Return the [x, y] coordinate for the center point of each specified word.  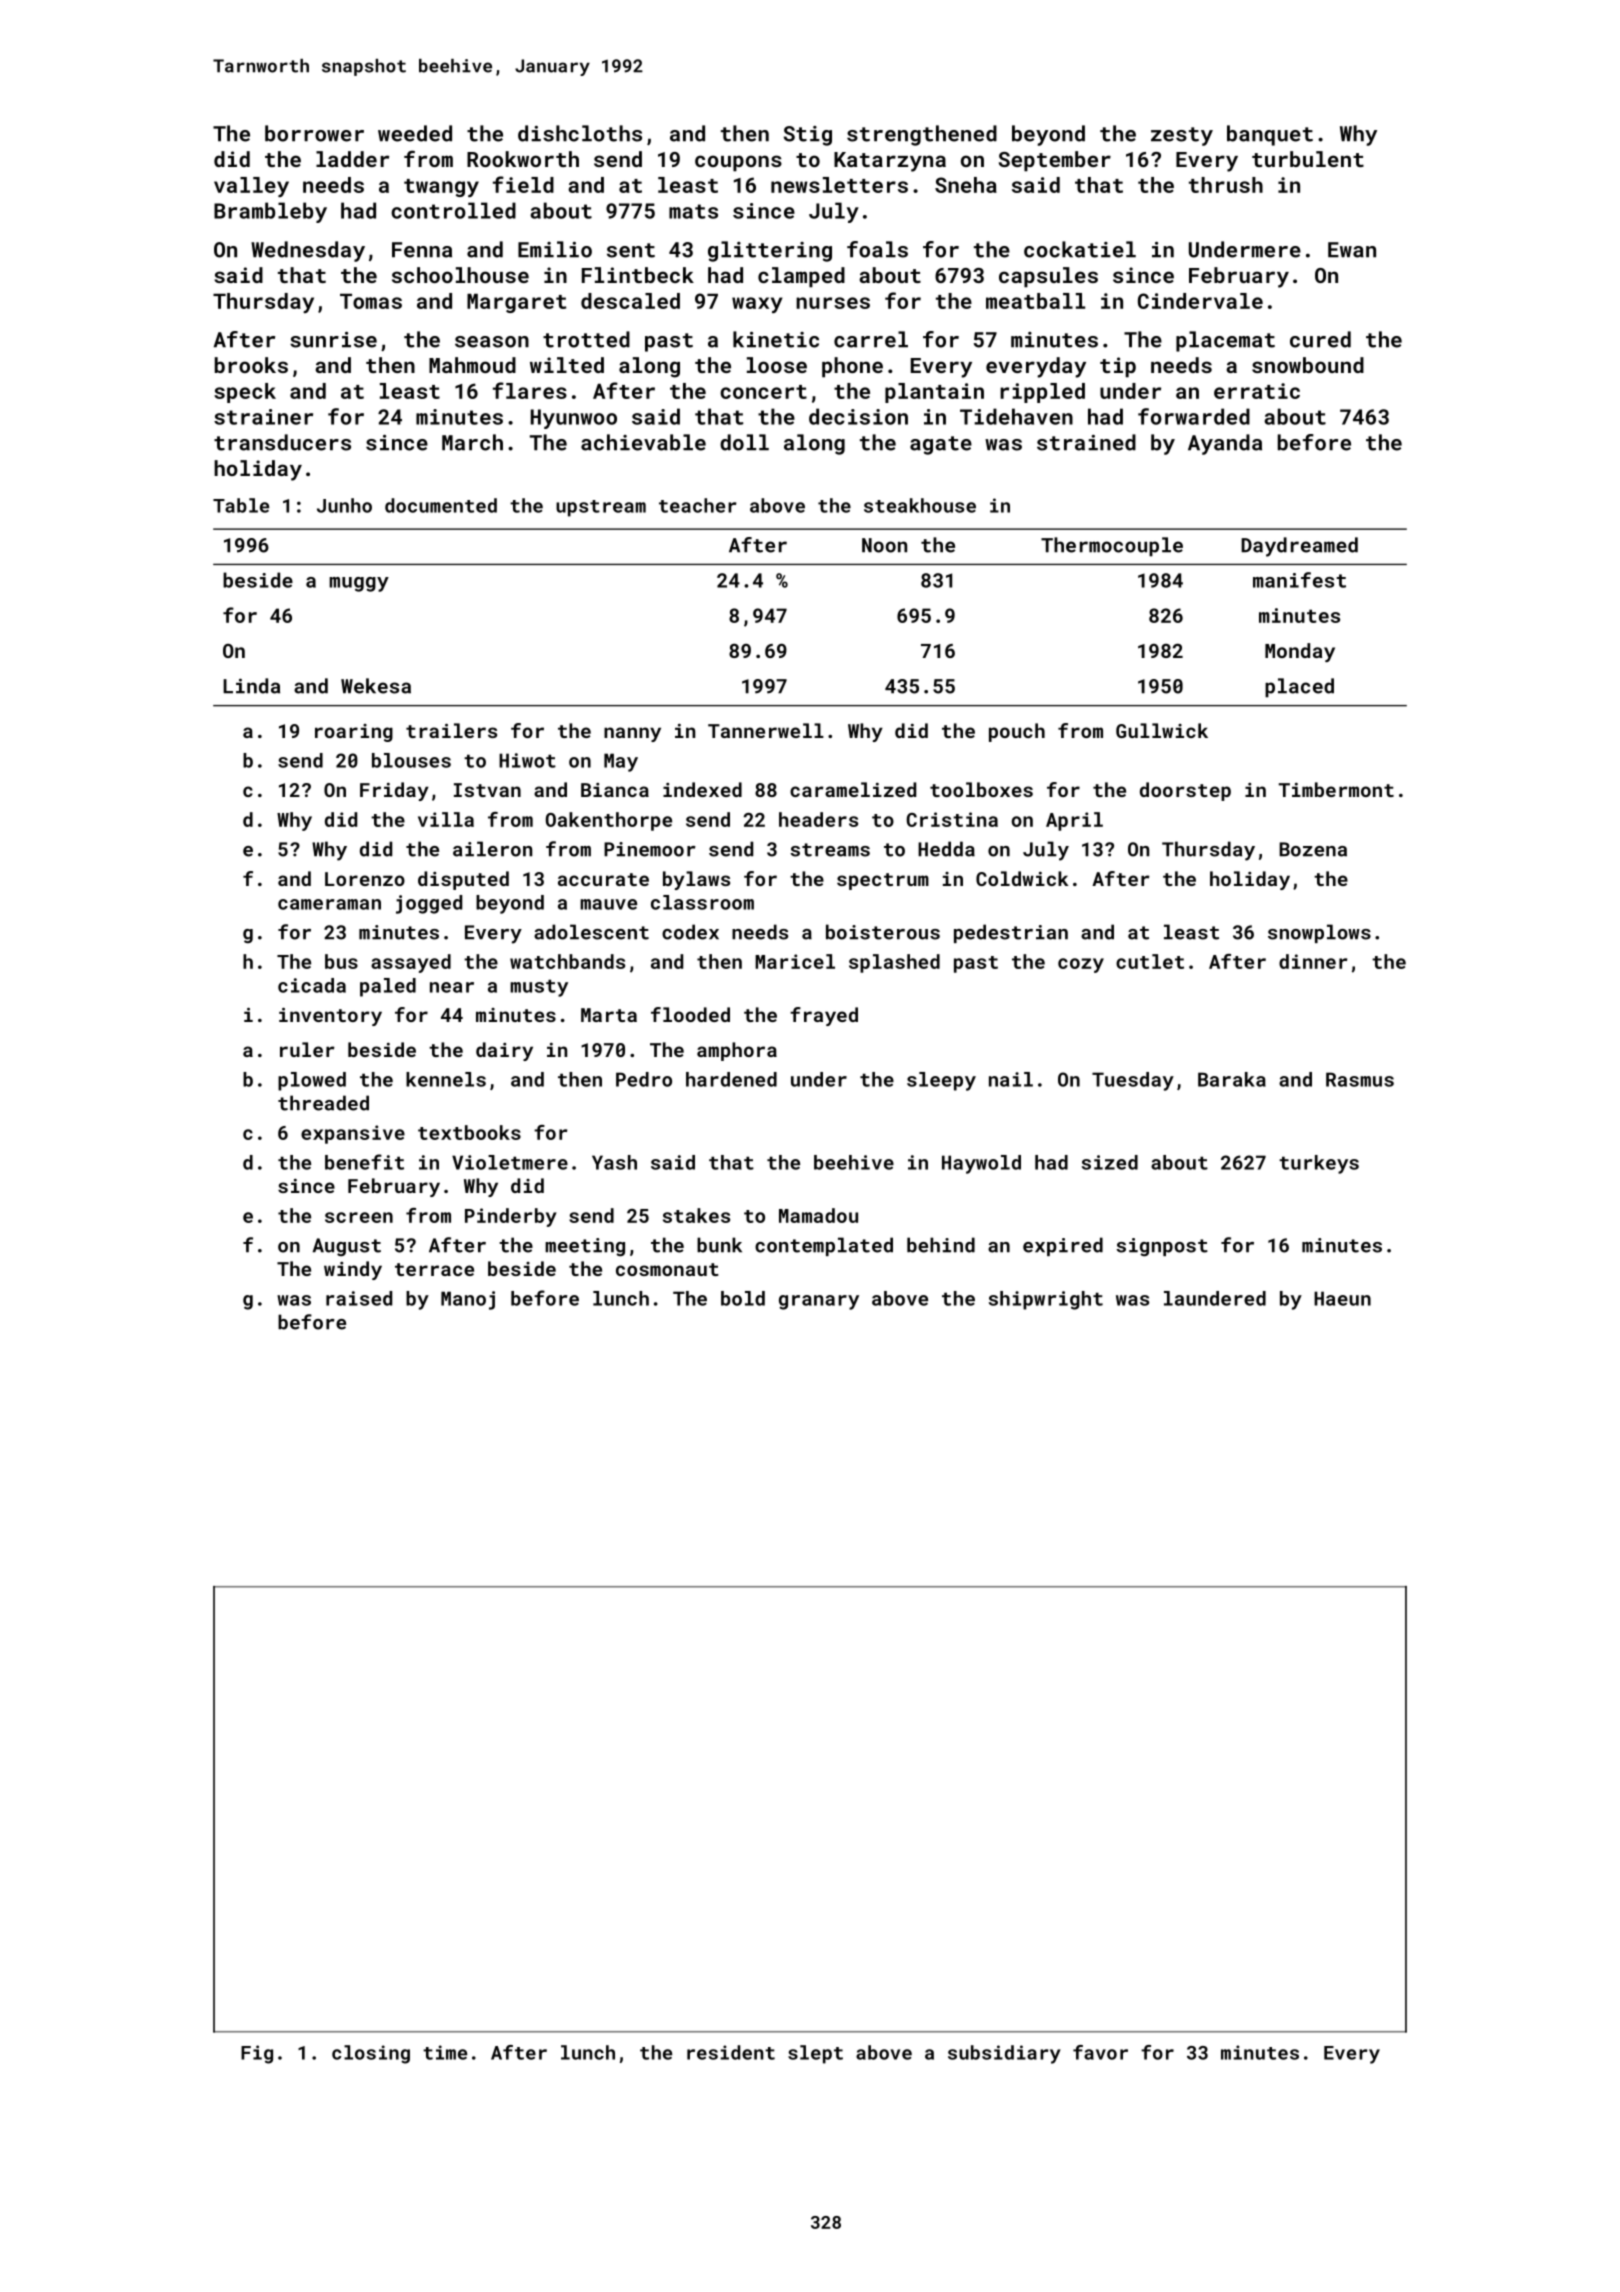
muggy [359, 584]
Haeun [1342, 1298]
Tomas [371, 301]
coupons [738, 163]
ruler [307, 1049]
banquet [1270, 135]
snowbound [1308, 365]
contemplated [824, 1246]
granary [819, 1302]
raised [359, 1298]
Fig [257, 2054]
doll [744, 442]
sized [1110, 1162]
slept [815, 2054]
